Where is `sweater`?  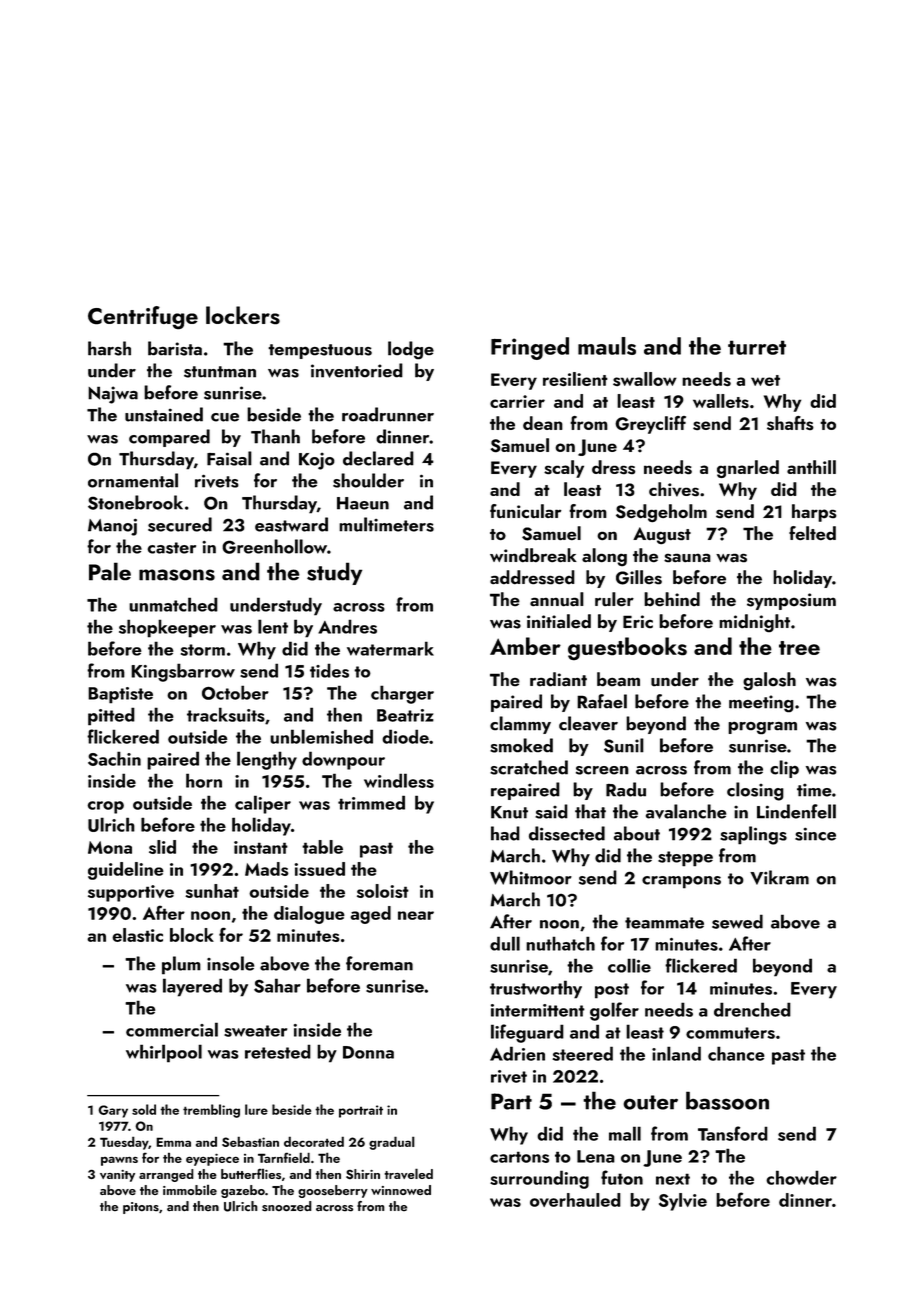 sweater is located at coordinates (255, 1031).
